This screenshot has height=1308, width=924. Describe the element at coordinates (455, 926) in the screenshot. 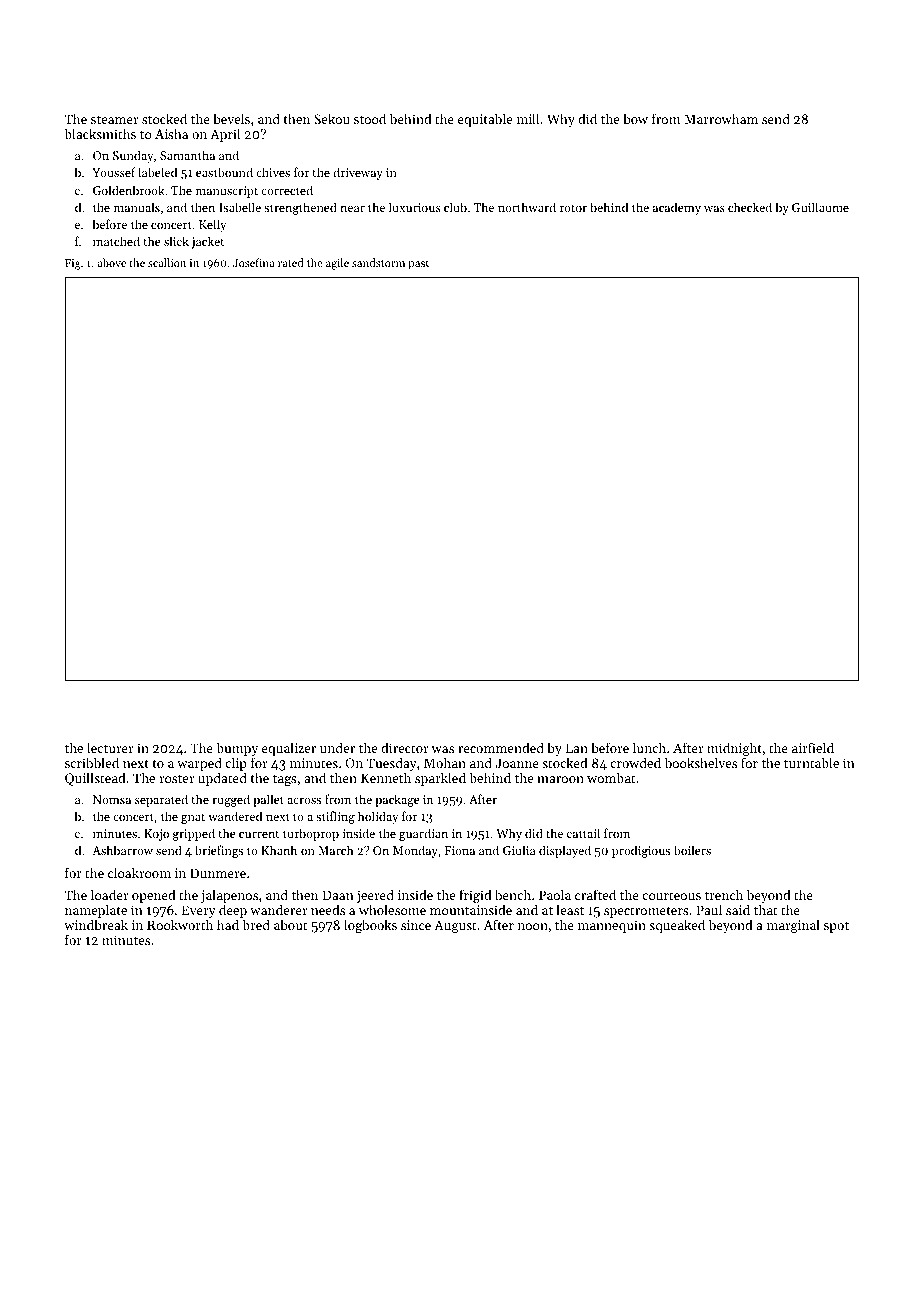

I see `August` at that location.
